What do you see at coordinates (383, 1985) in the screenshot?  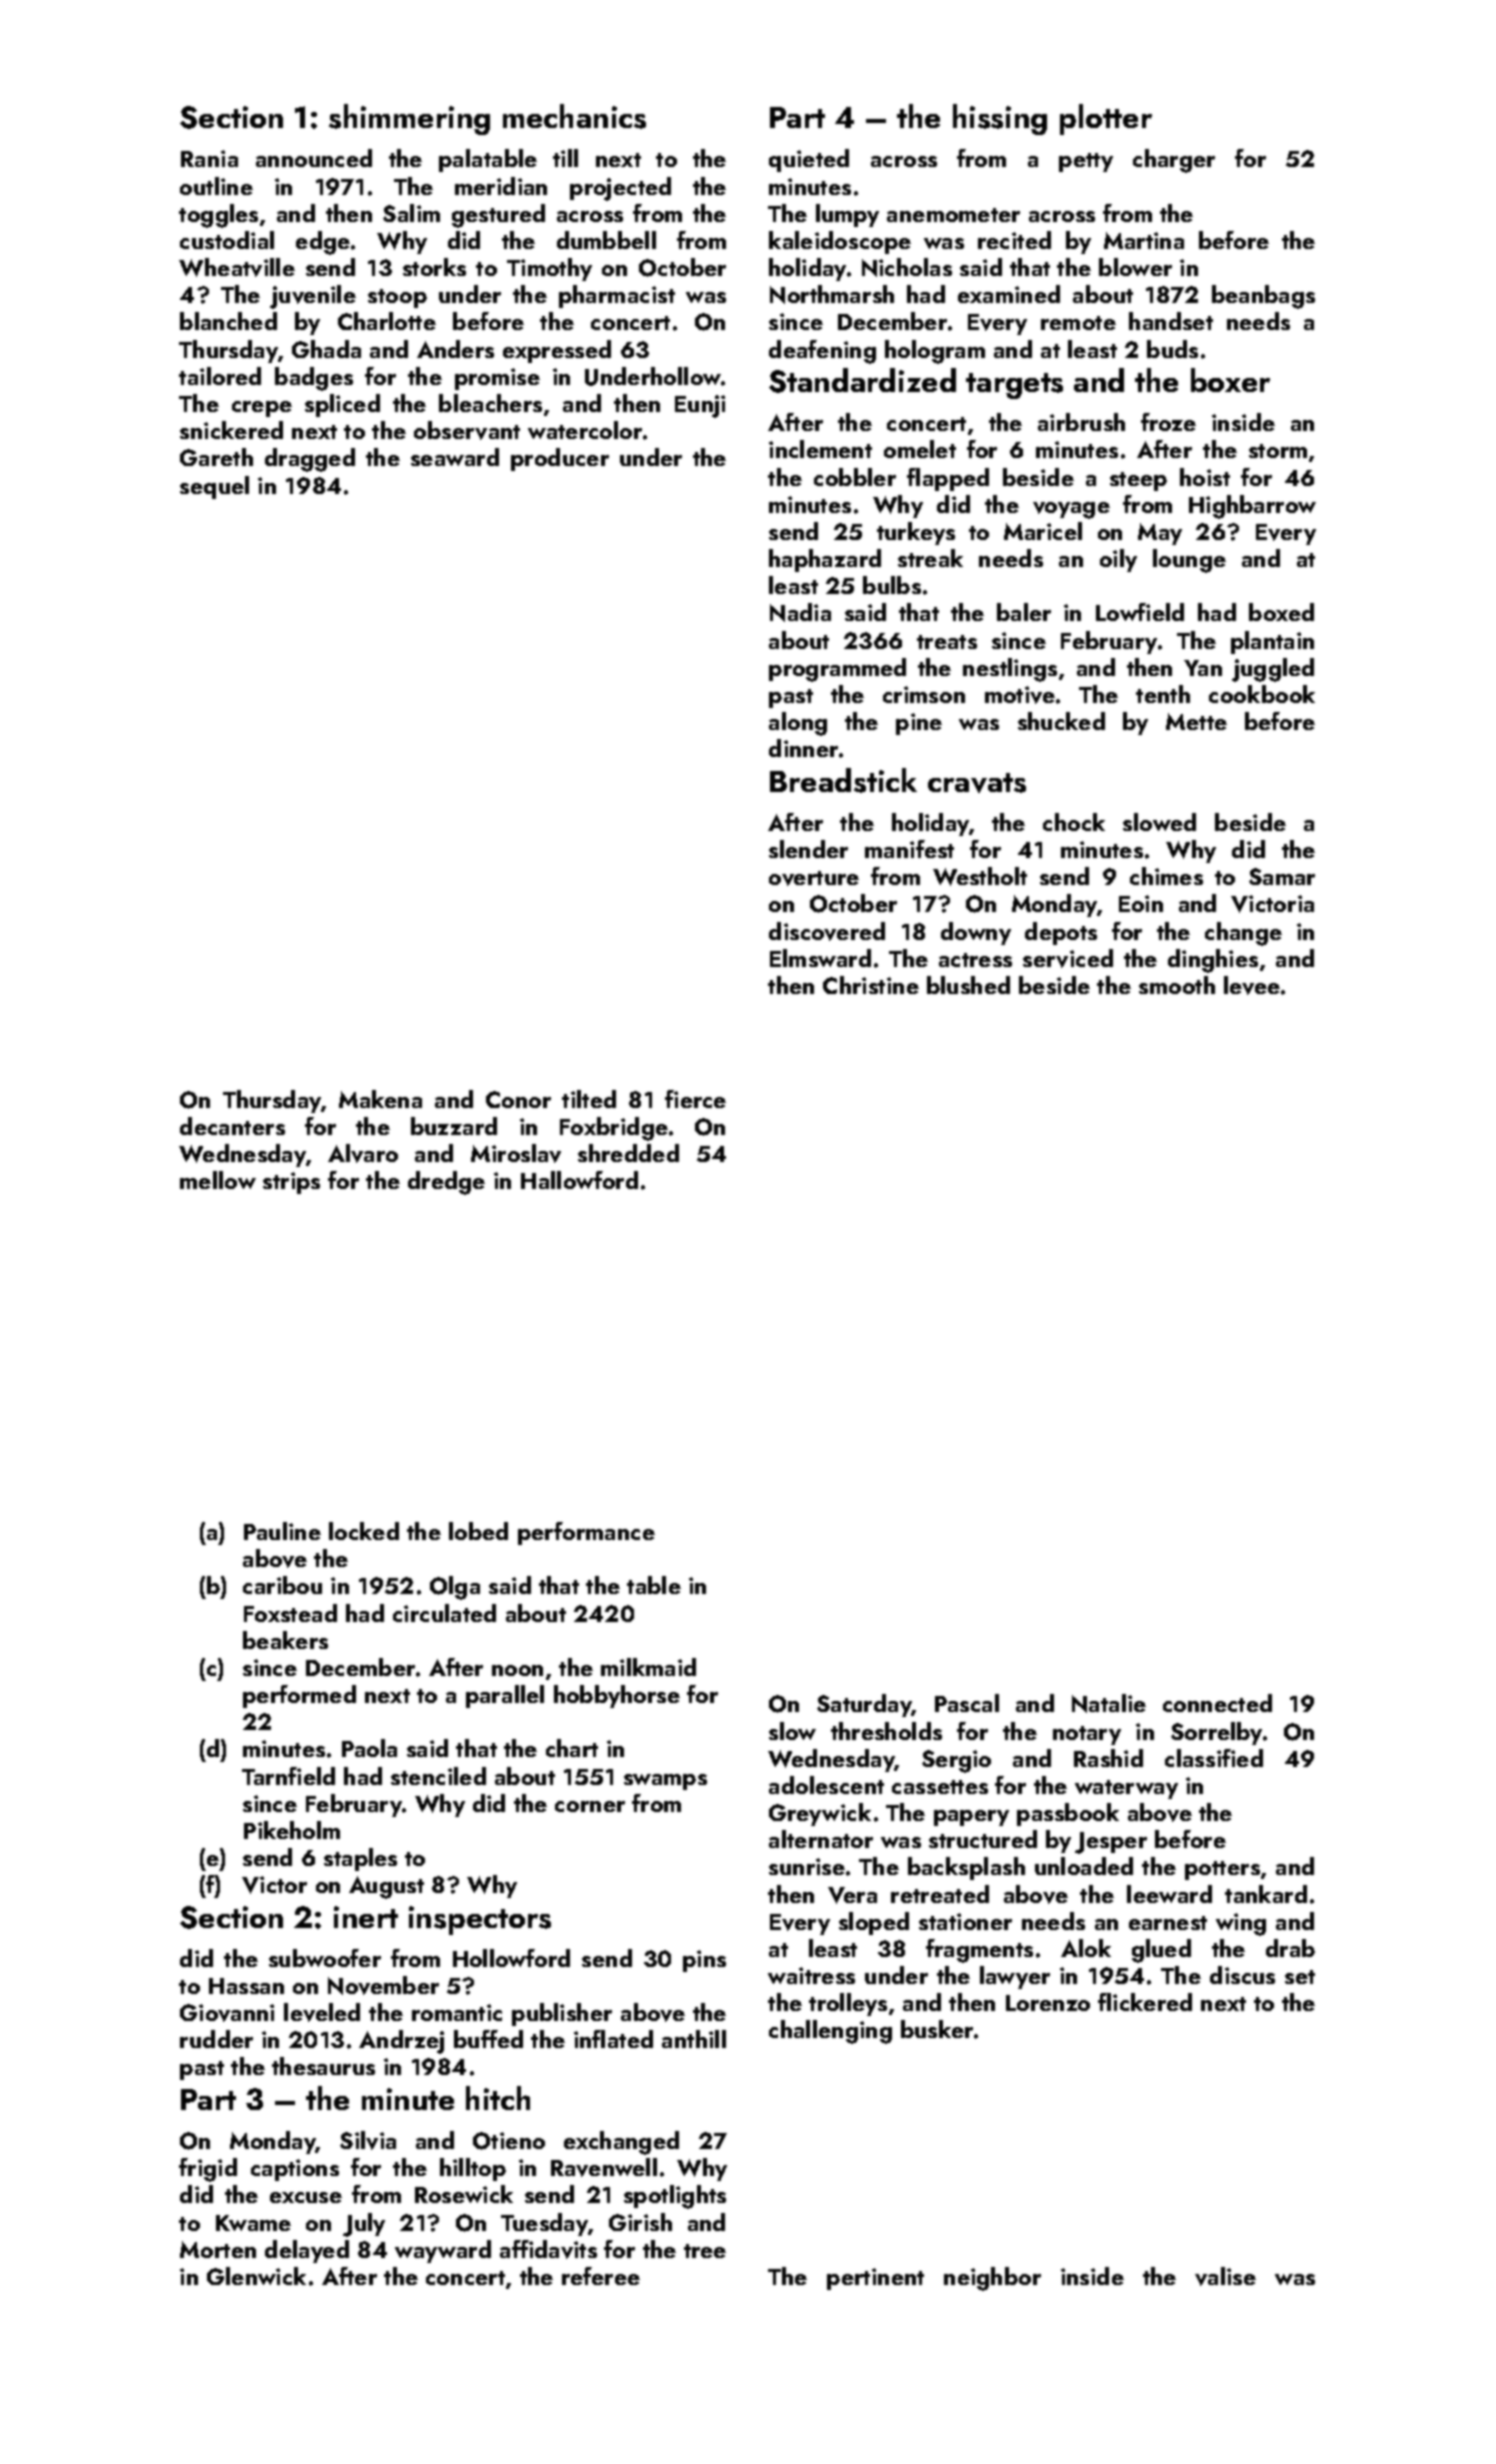 I see `November` at bounding box center [383, 1985].
